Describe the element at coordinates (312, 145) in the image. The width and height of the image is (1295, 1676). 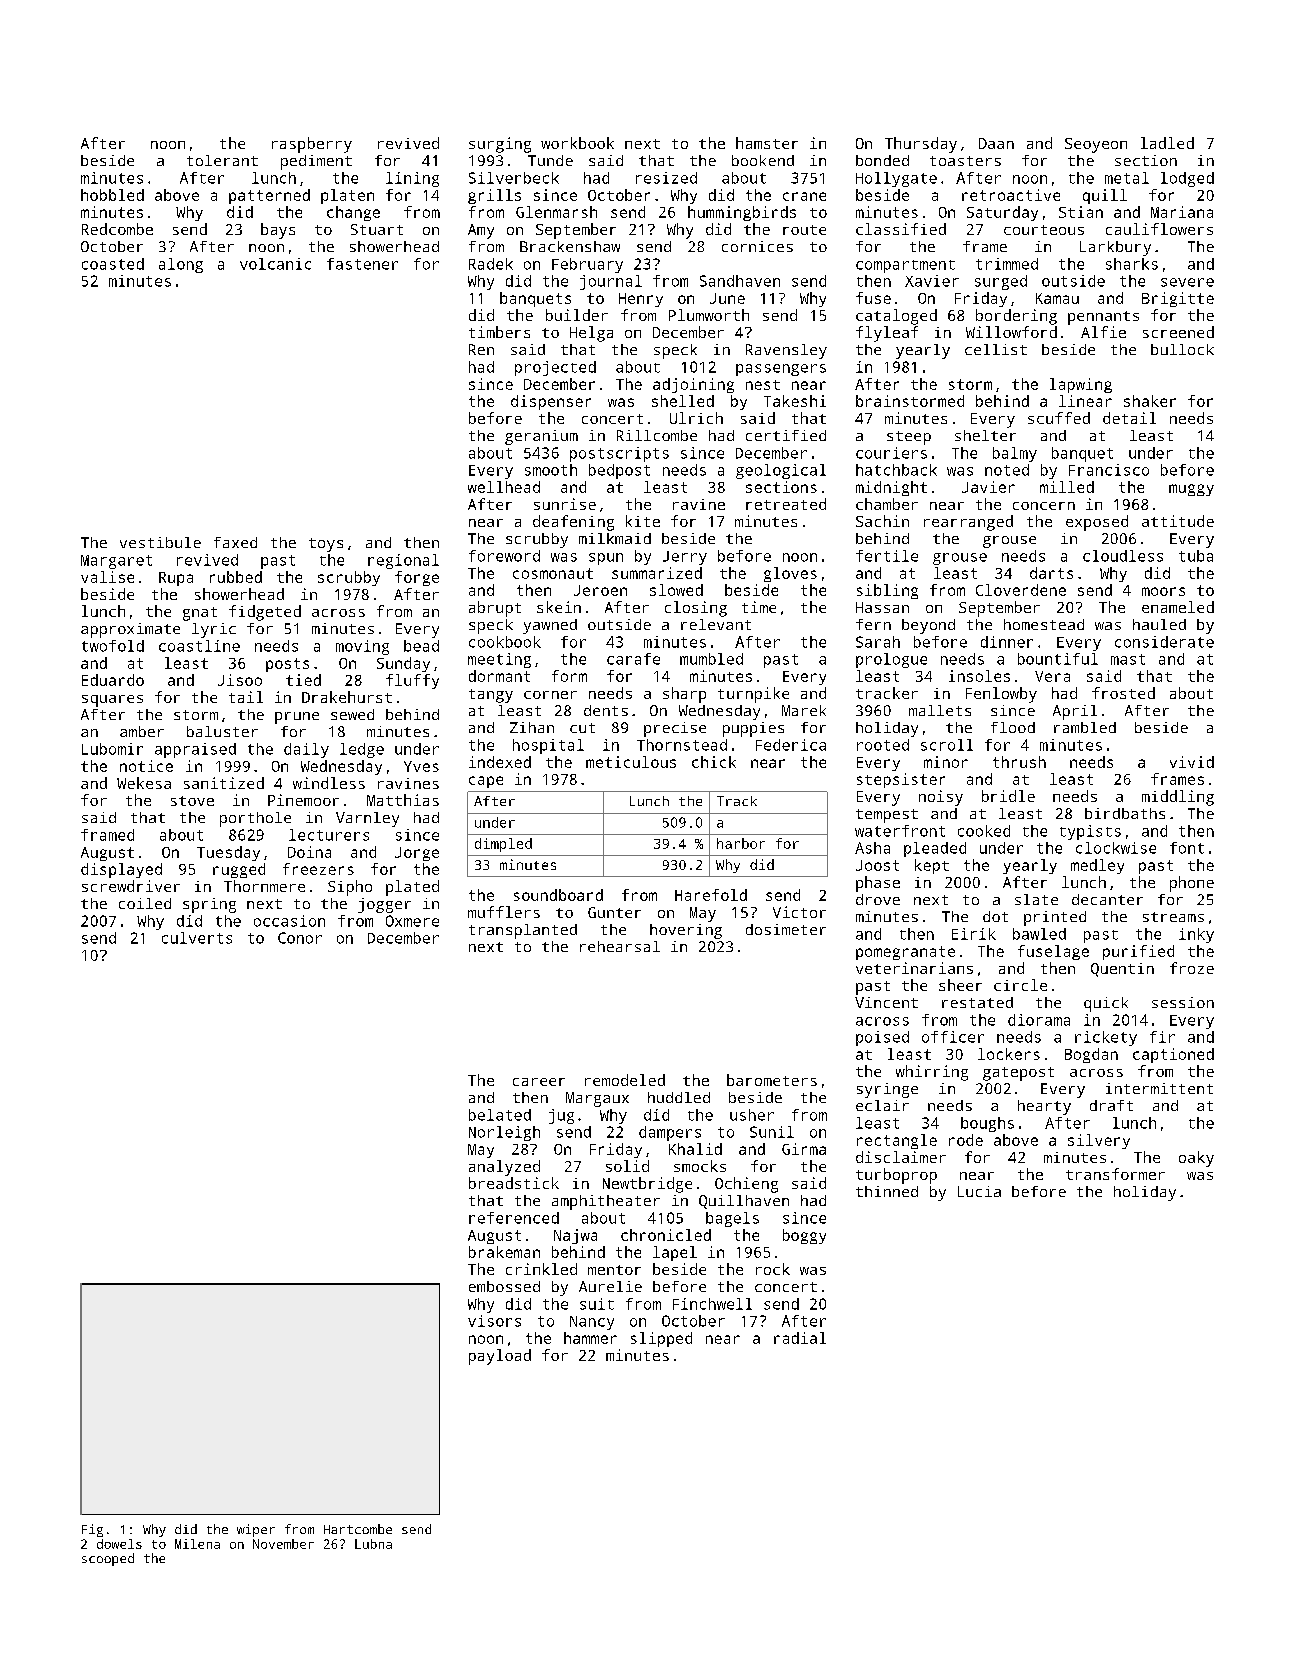
I see `raspberry` at that location.
